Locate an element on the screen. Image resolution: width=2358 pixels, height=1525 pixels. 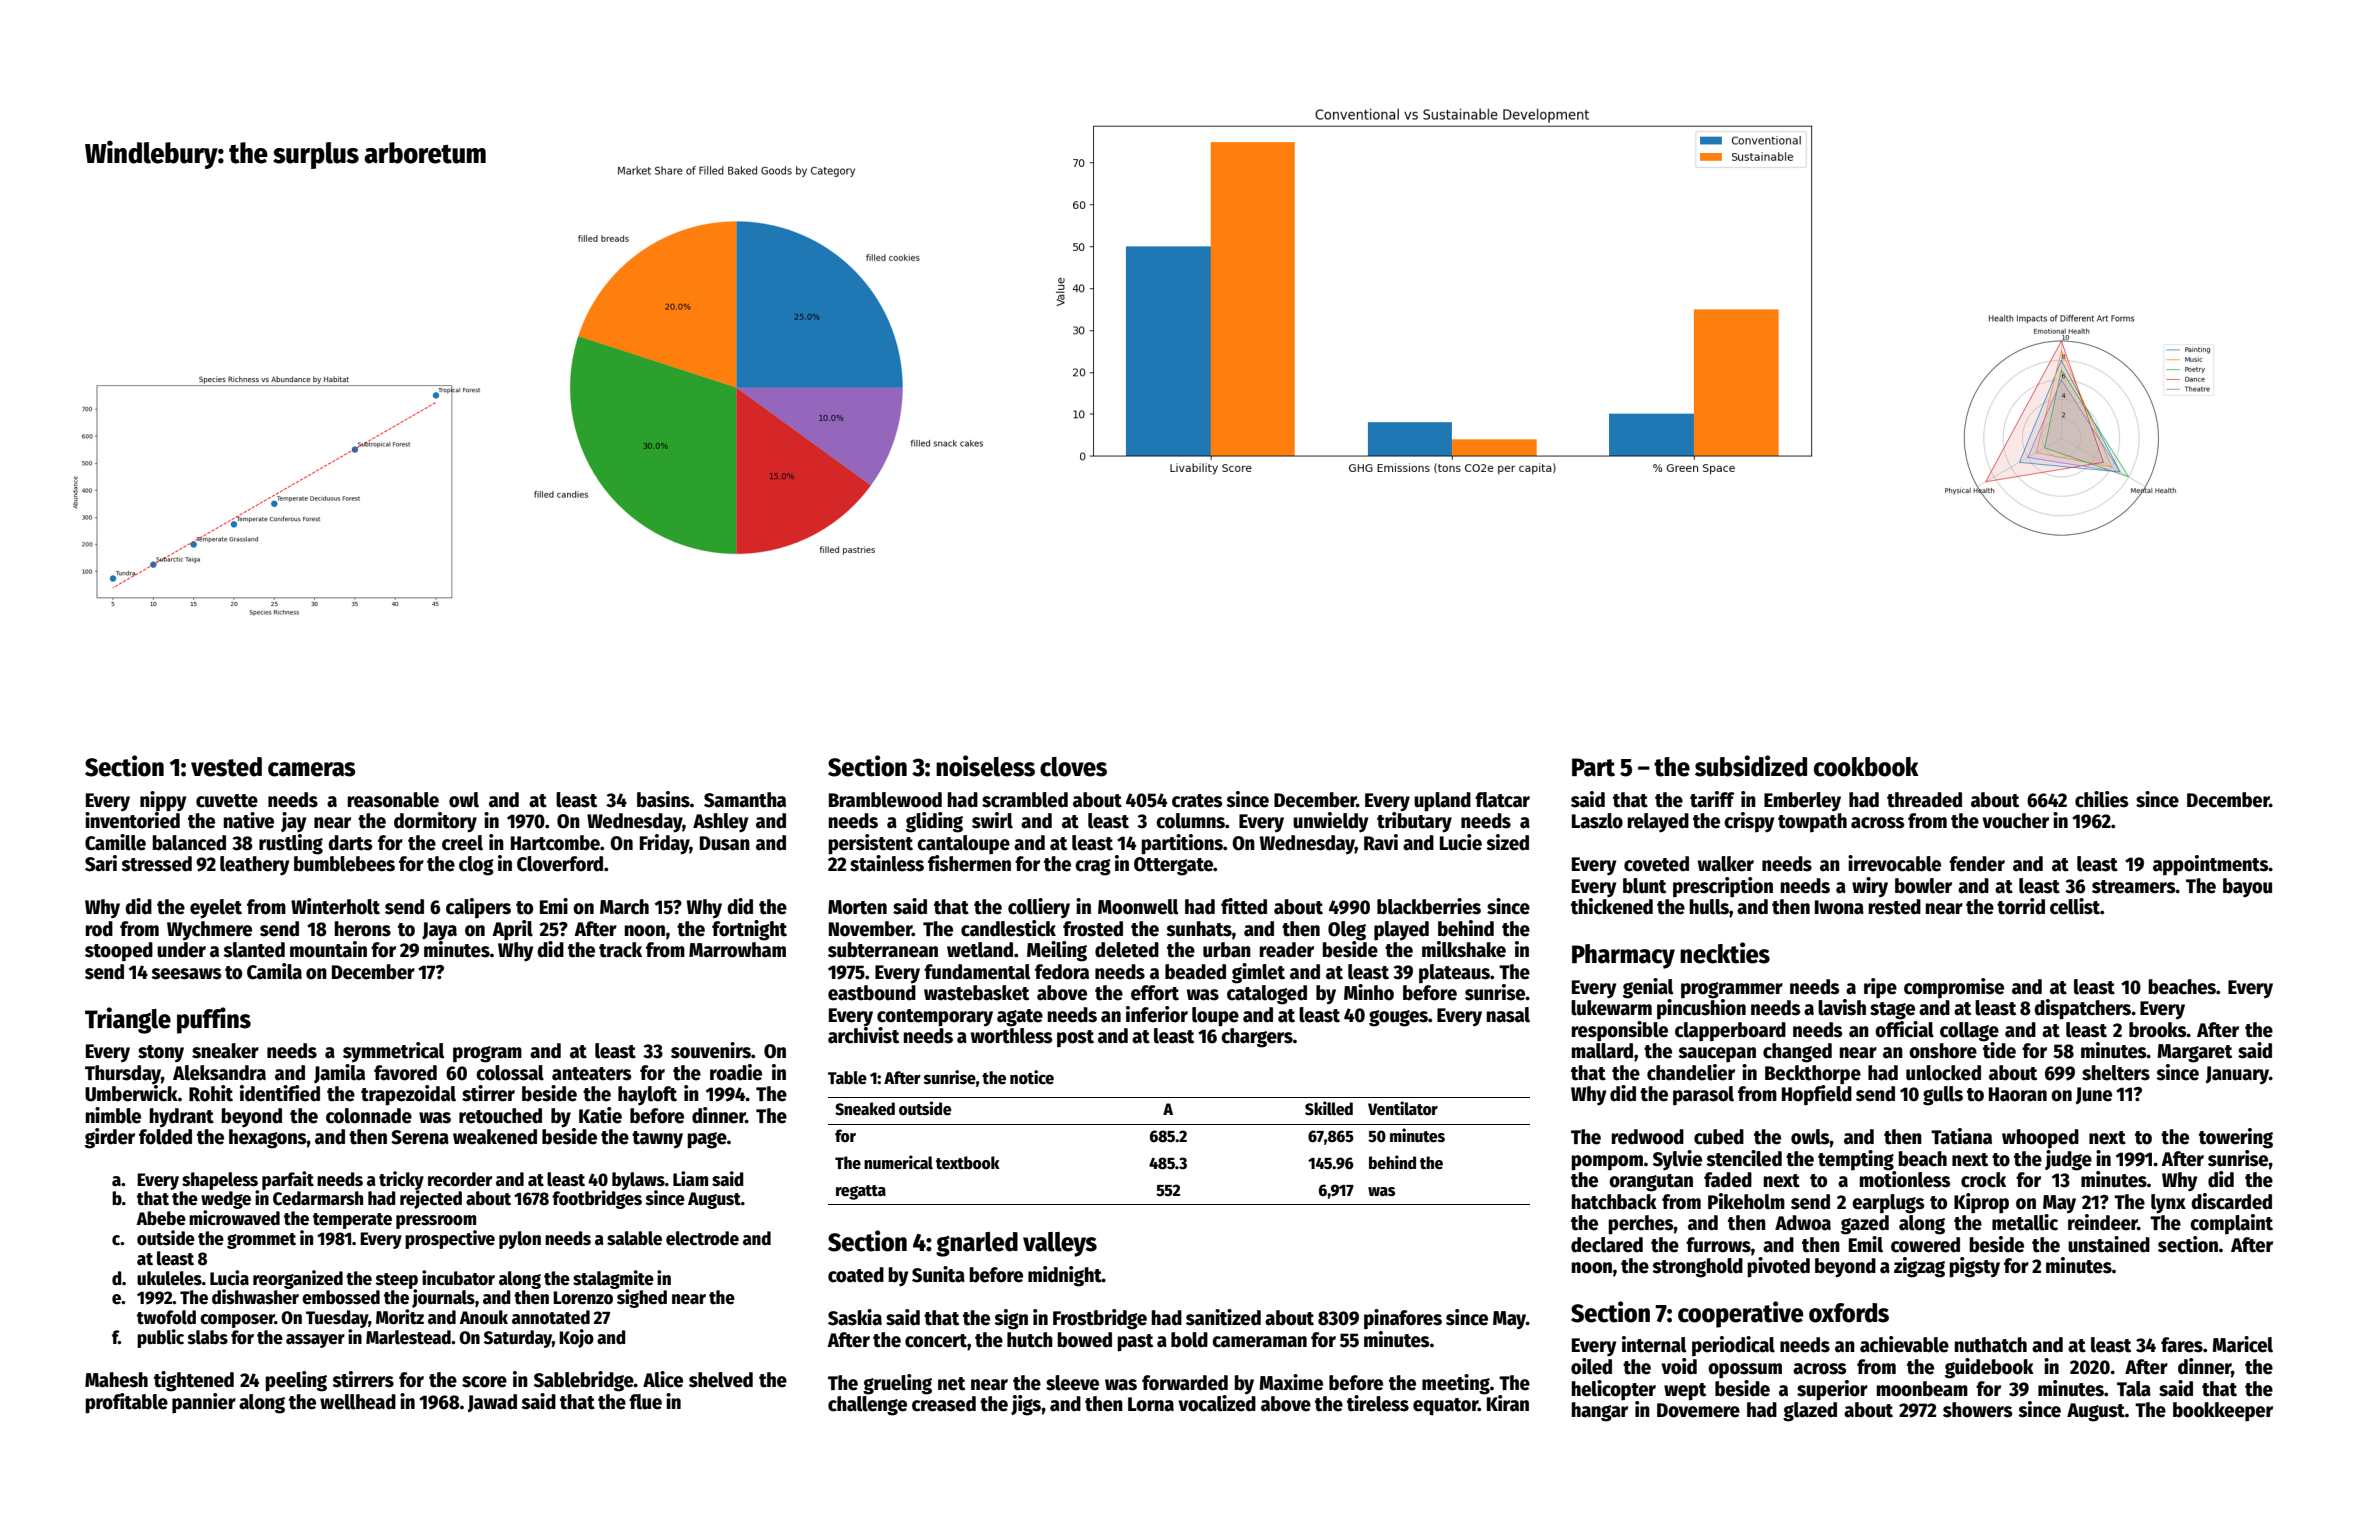
cookbook is located at coordinates (1866, 767).
